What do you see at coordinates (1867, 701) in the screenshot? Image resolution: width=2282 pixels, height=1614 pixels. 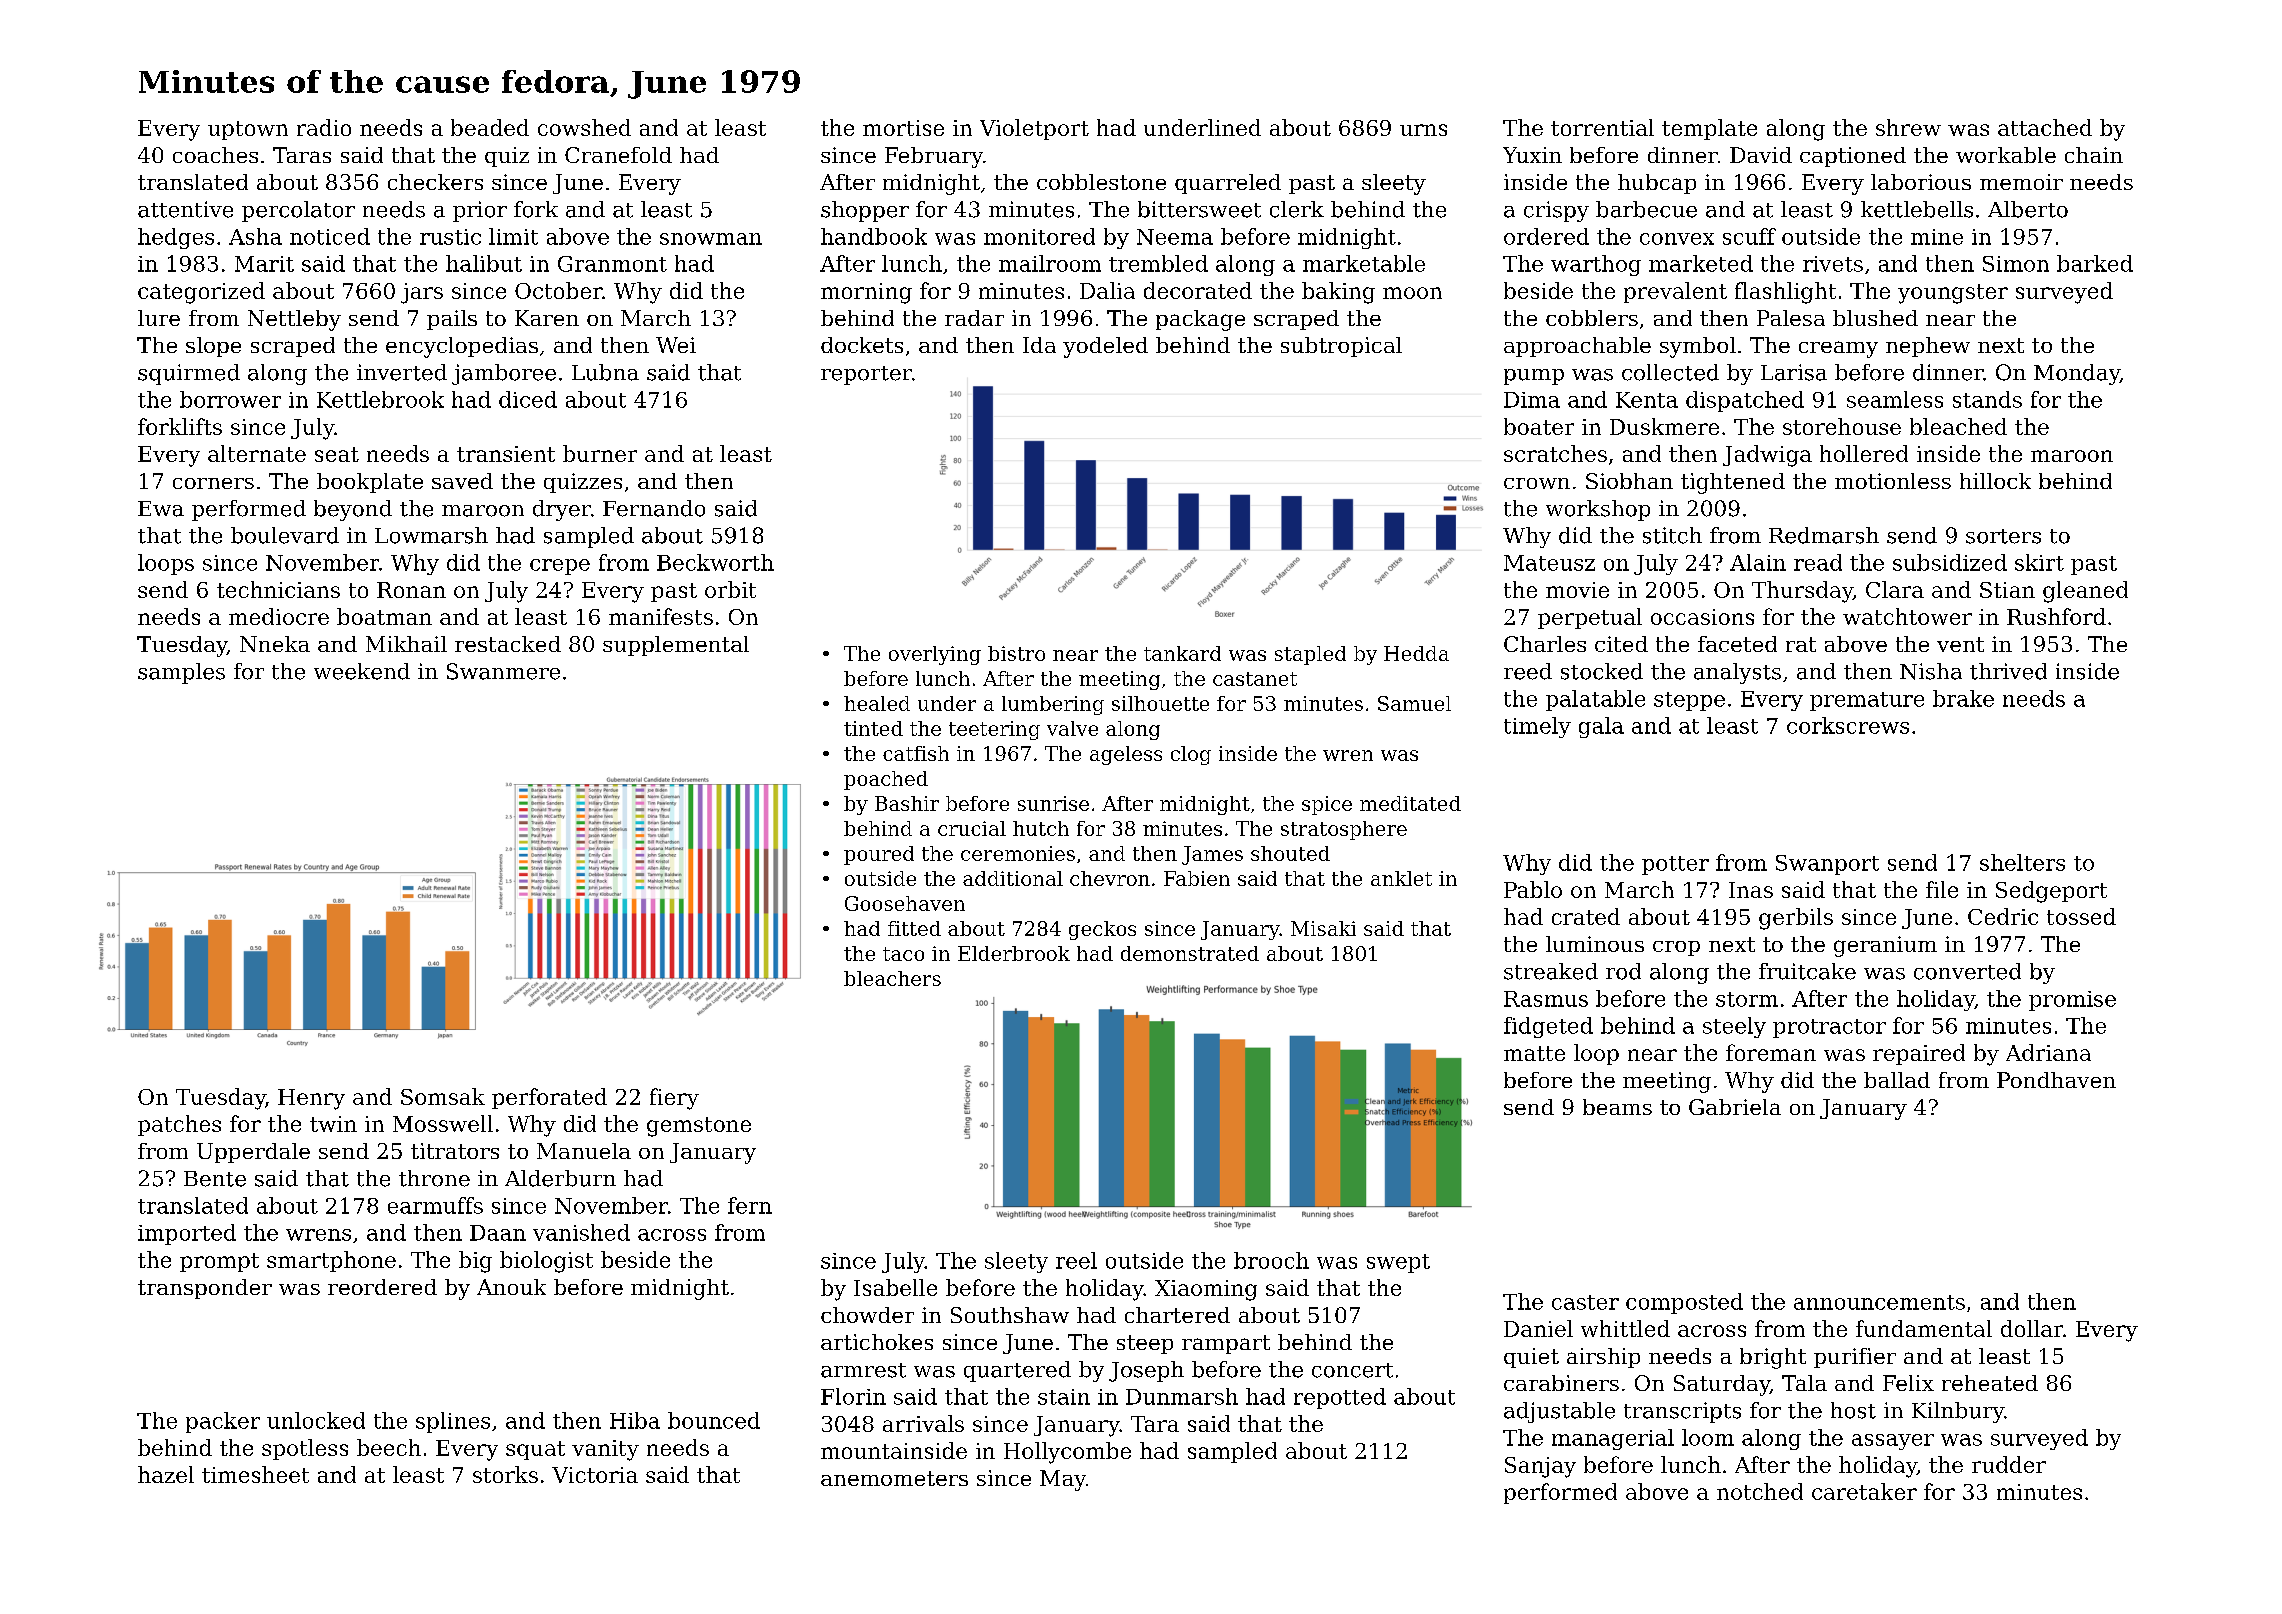 I see `premature` at bounding box center [1867, 701].
